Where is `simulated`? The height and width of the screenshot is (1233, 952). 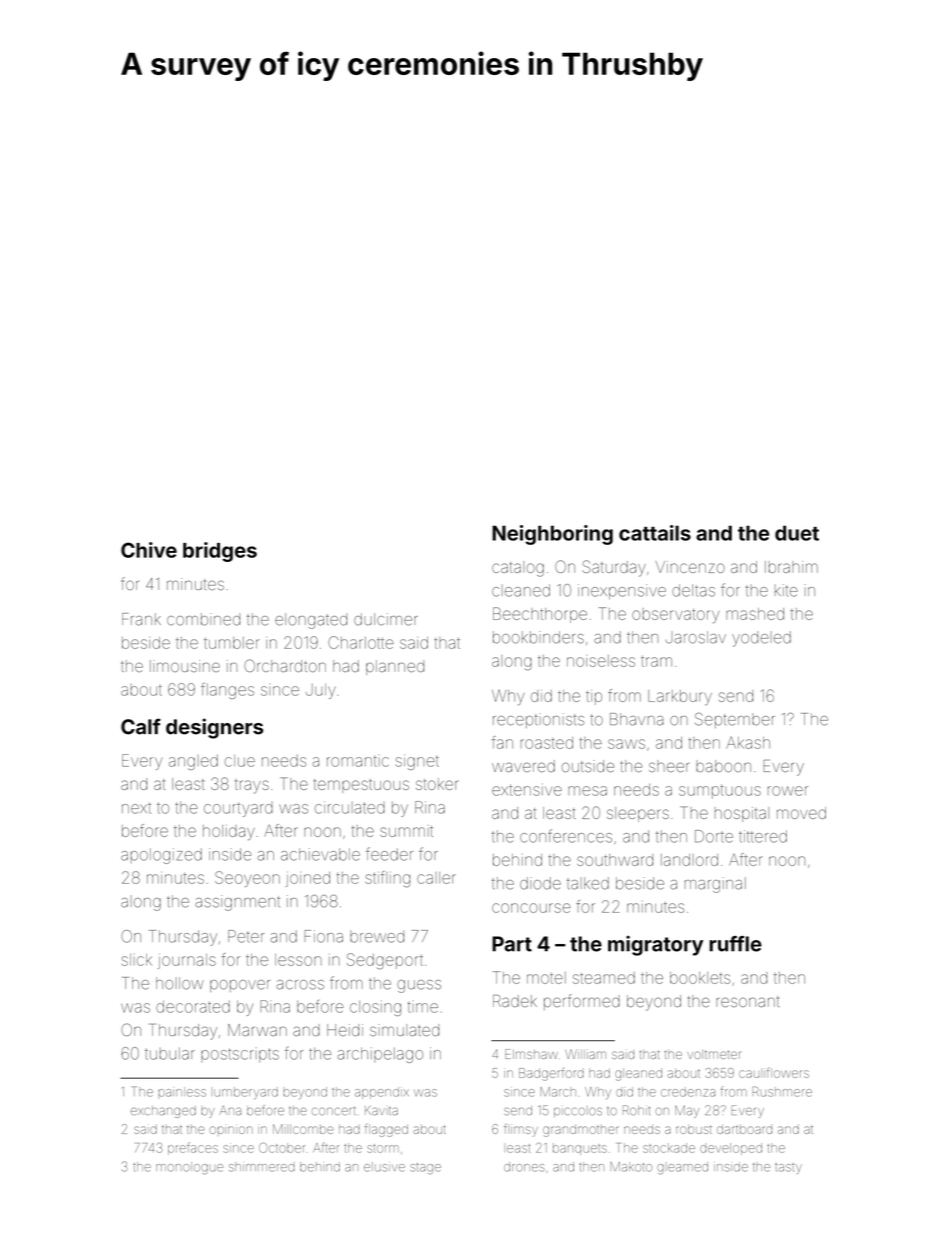 simulated is located at coordinates (404, 1030).
